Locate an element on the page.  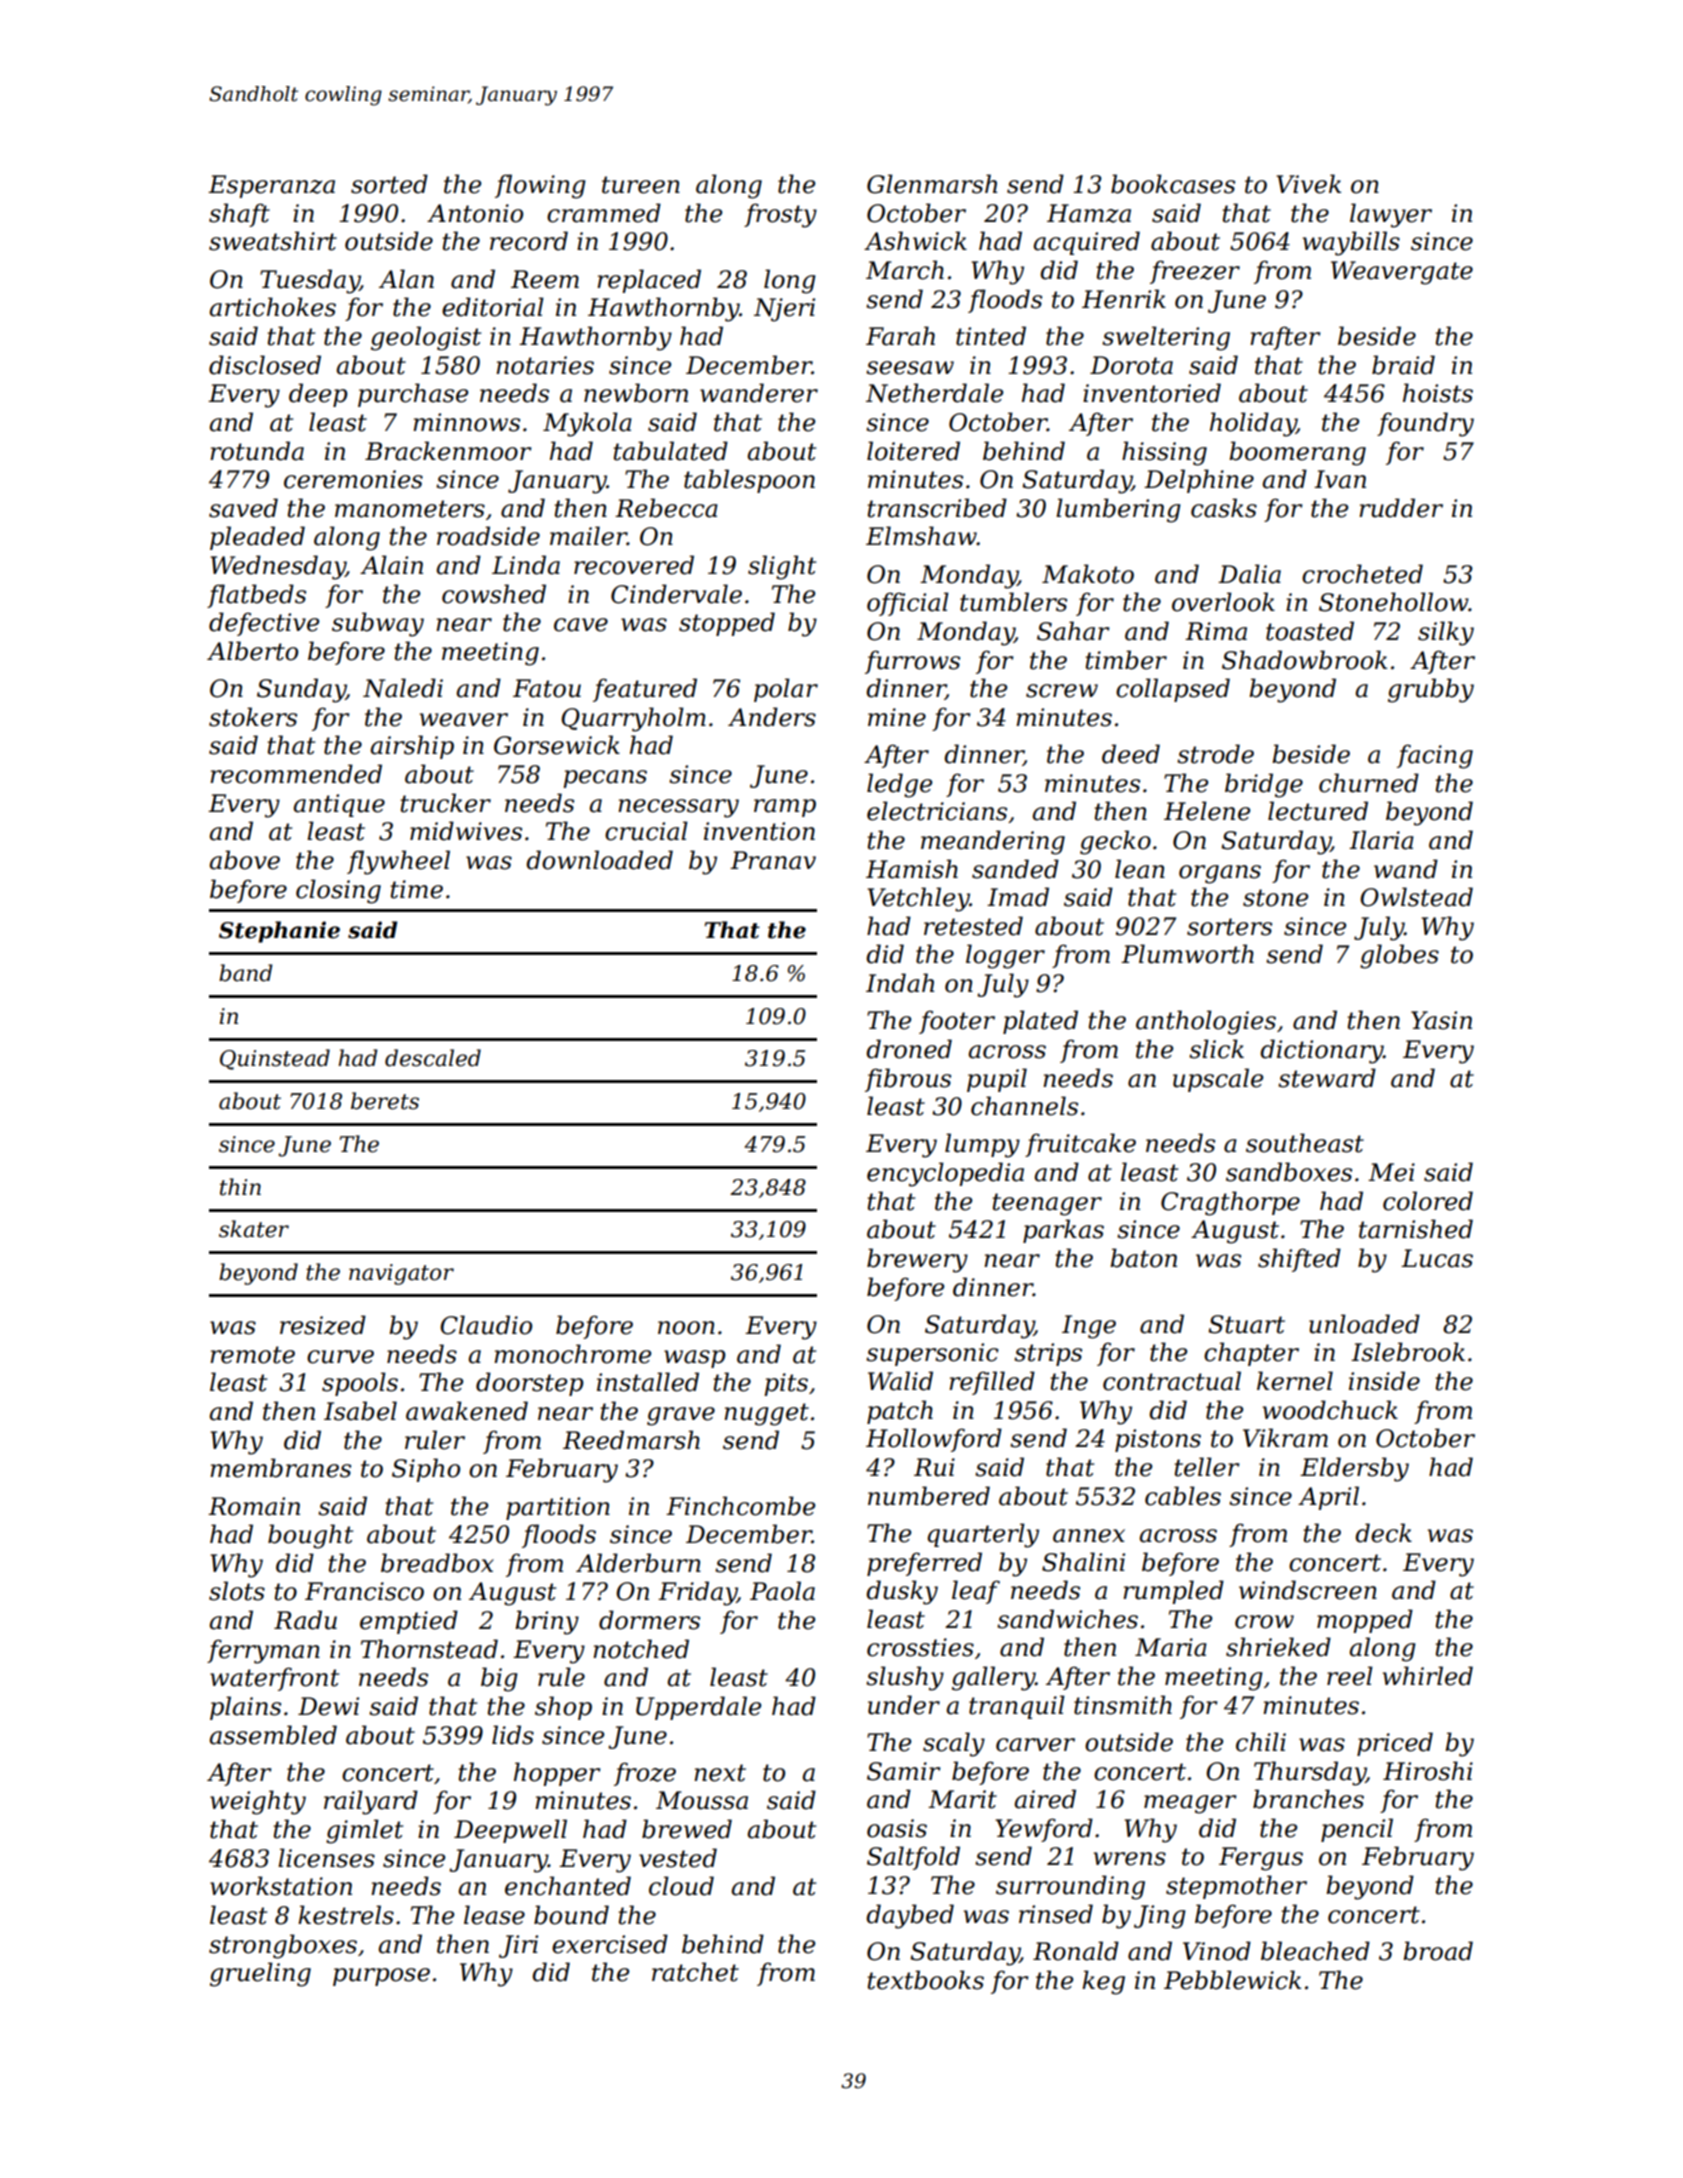
flywheel is located at coordinates (398, 862).
